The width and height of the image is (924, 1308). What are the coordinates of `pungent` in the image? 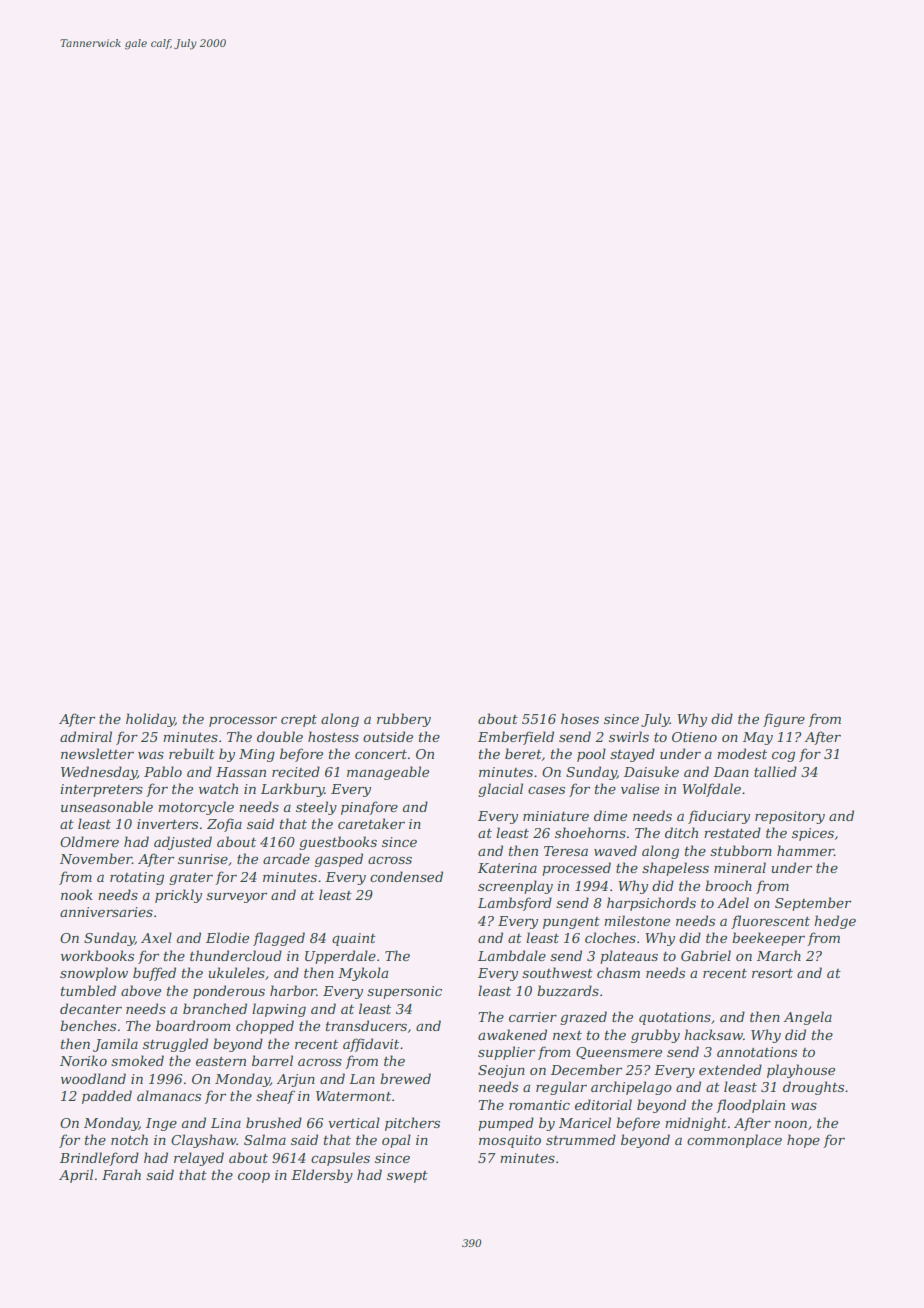 It's located at (571, 923).
